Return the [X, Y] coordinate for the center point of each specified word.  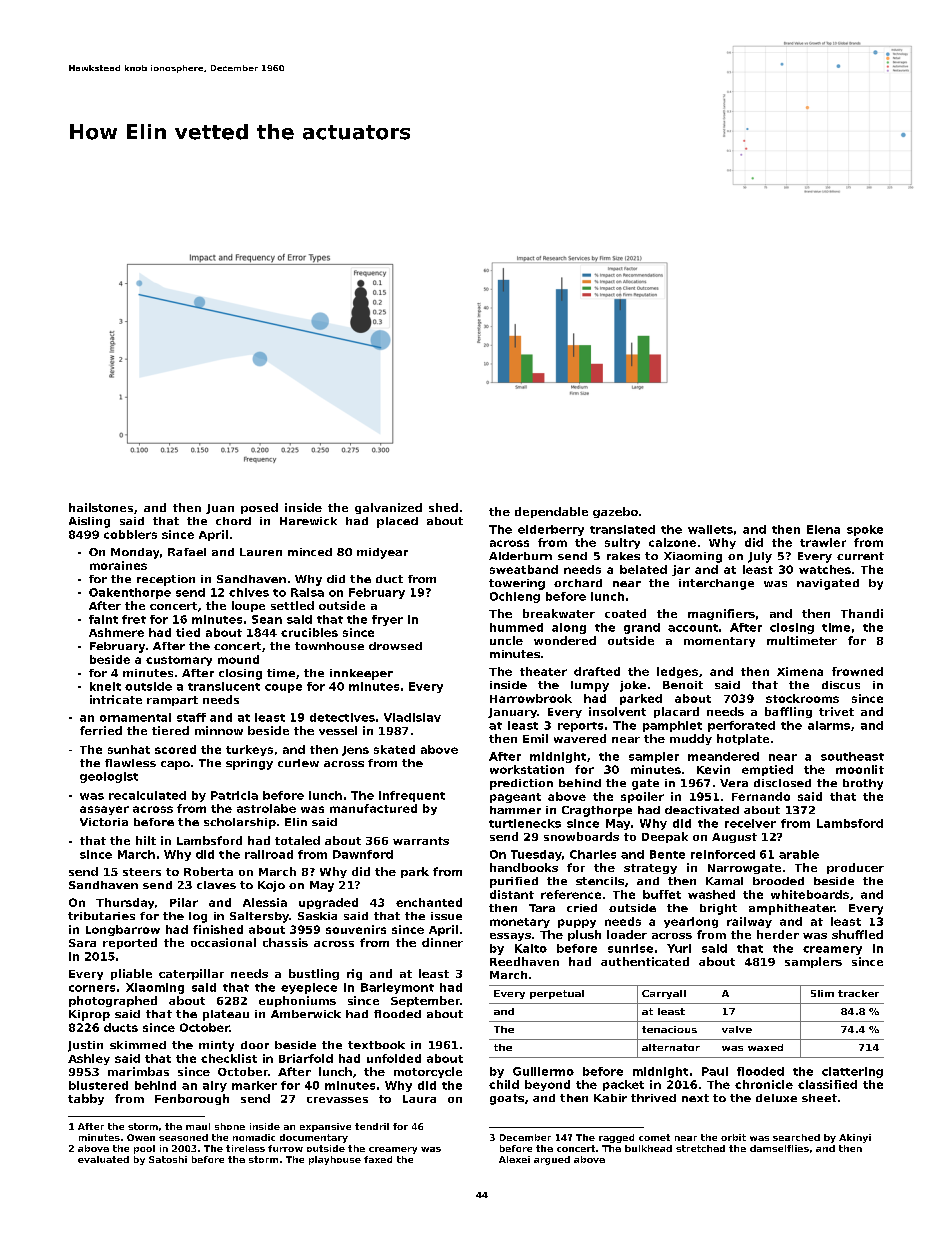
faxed [378, 1159]
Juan [220, 509]
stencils [600, 881]
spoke [865, 530]
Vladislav [412, 717]
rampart [172, 701]
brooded [778, 881]
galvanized [388, 508]
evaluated [103, 1159]
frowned [857, 671]
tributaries [101, 916]
